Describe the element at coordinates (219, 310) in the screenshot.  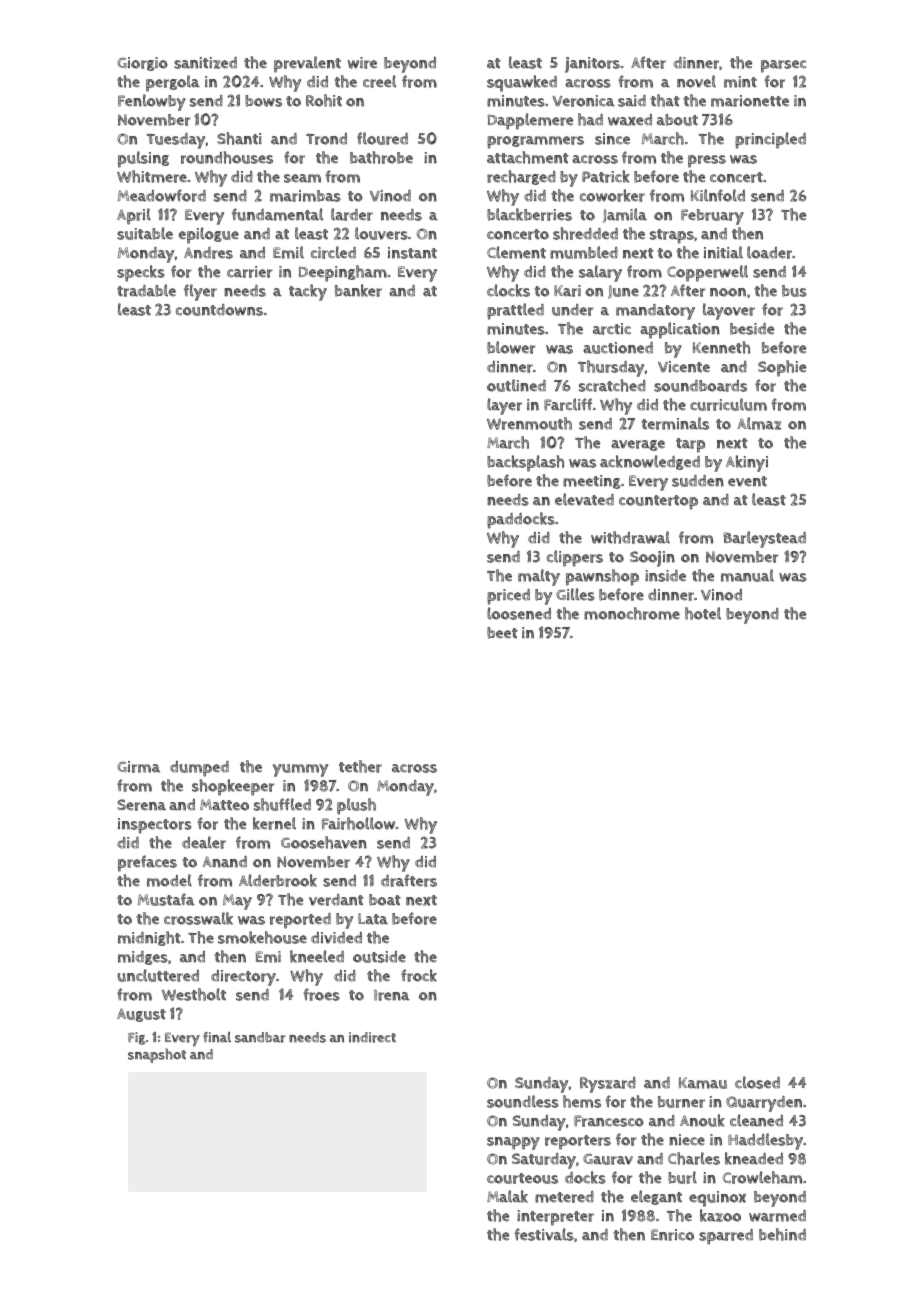
I see `countdowns` at that location.
